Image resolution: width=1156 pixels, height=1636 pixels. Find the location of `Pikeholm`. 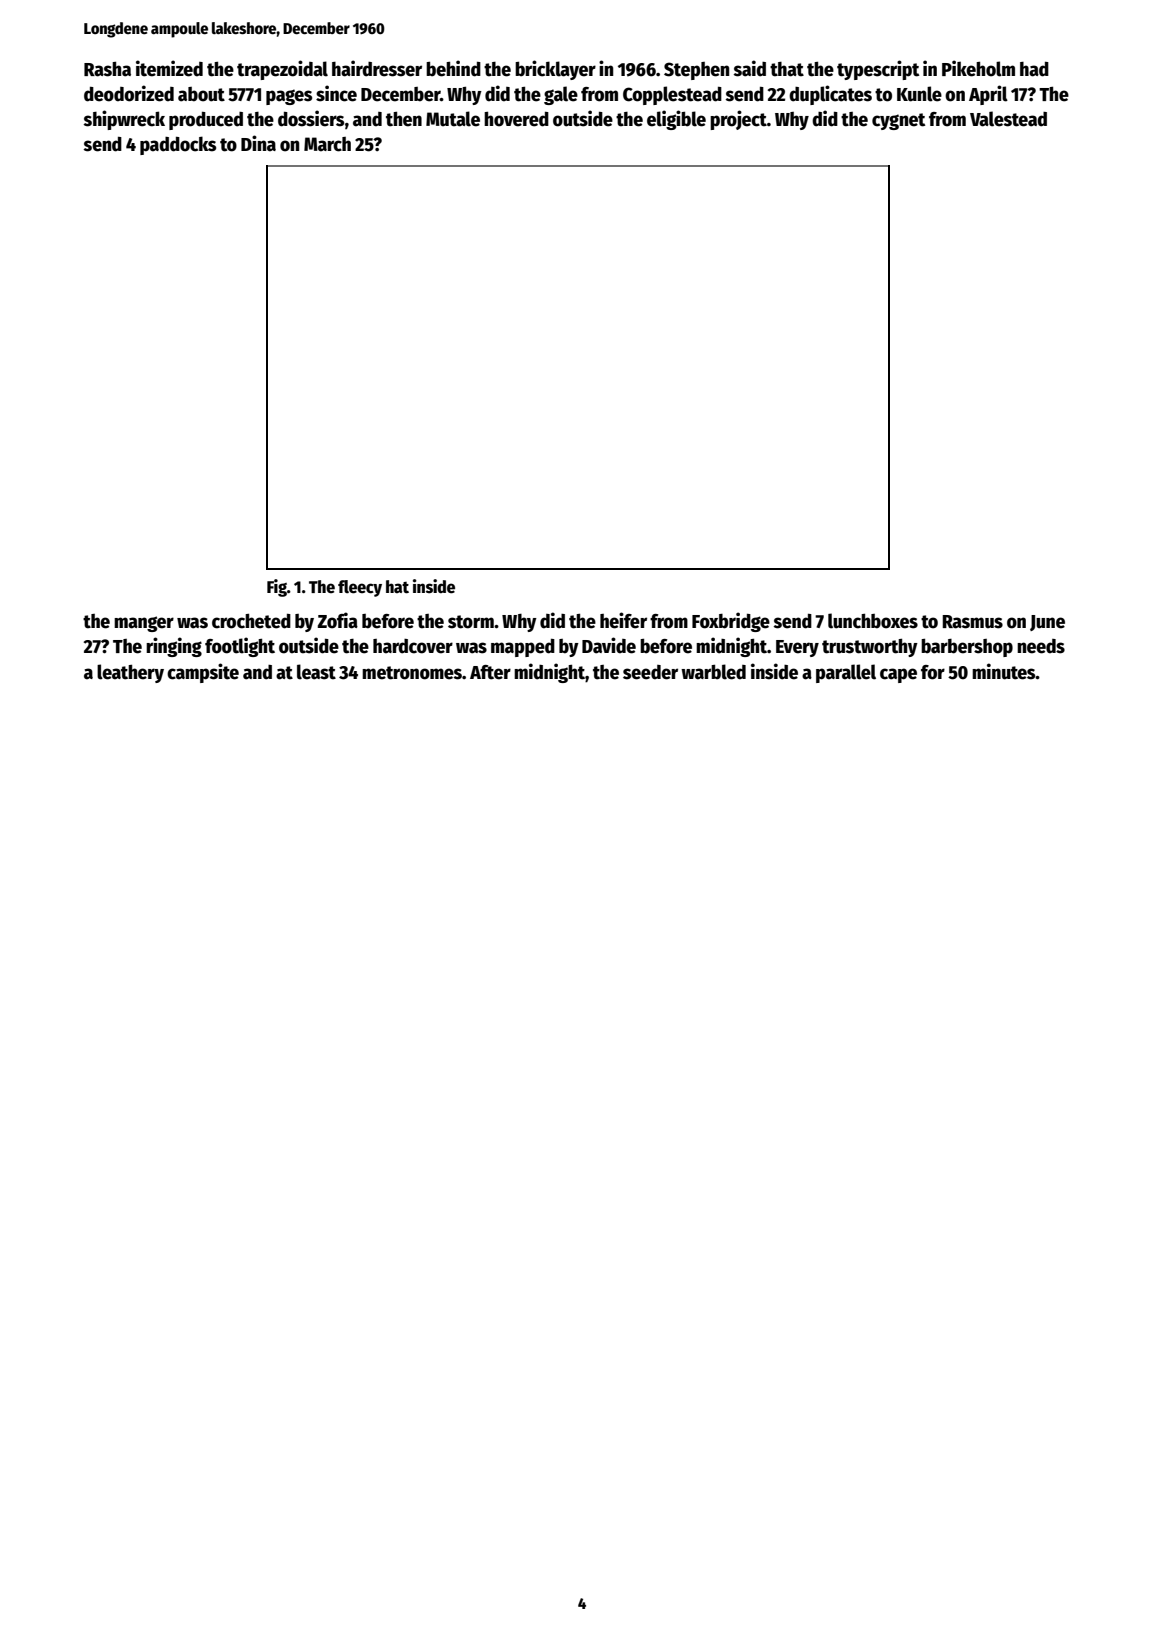

Pikeholm is located at coordinates (978, 68).
